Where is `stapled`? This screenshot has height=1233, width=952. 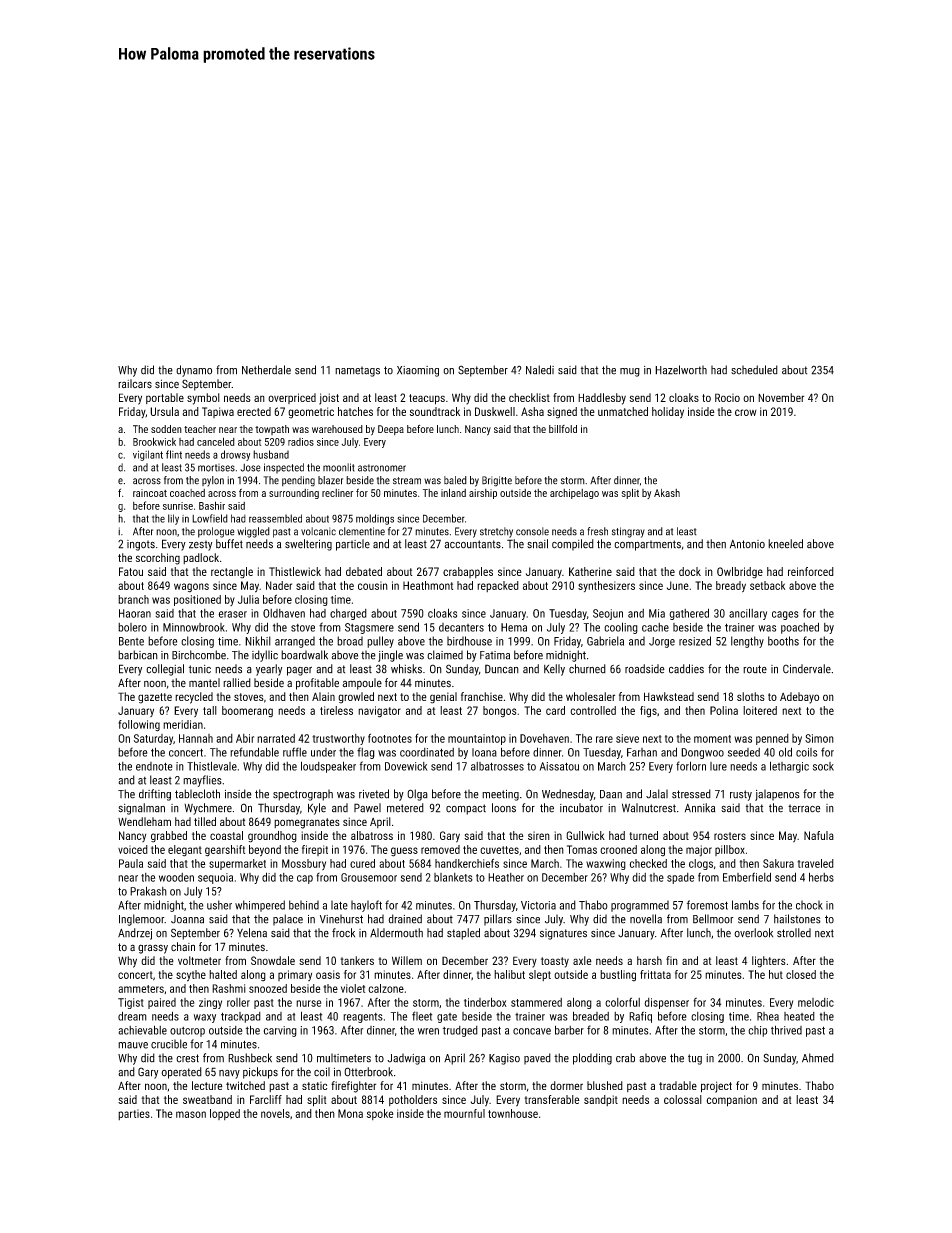
stapled is located at coordinates (463, 934).
